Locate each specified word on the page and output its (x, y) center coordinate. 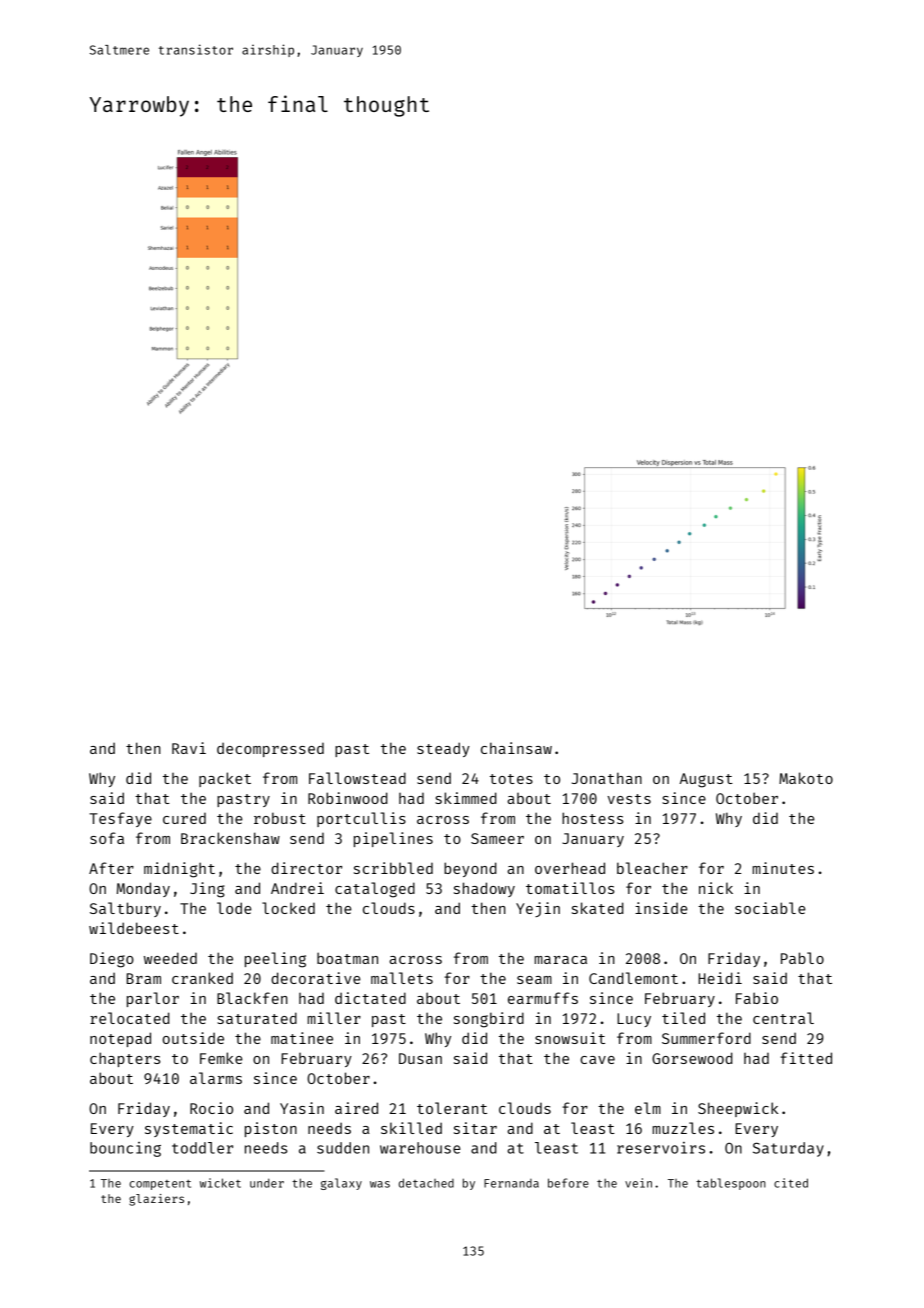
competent (160, 1185)
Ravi (189, 748)
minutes (783, 868)
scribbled (393, 868)
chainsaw (516, 748)
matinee (302, 1038)
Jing (207, 890)
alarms (216, 1078)
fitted (806, 1058)
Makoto (806, 778)
